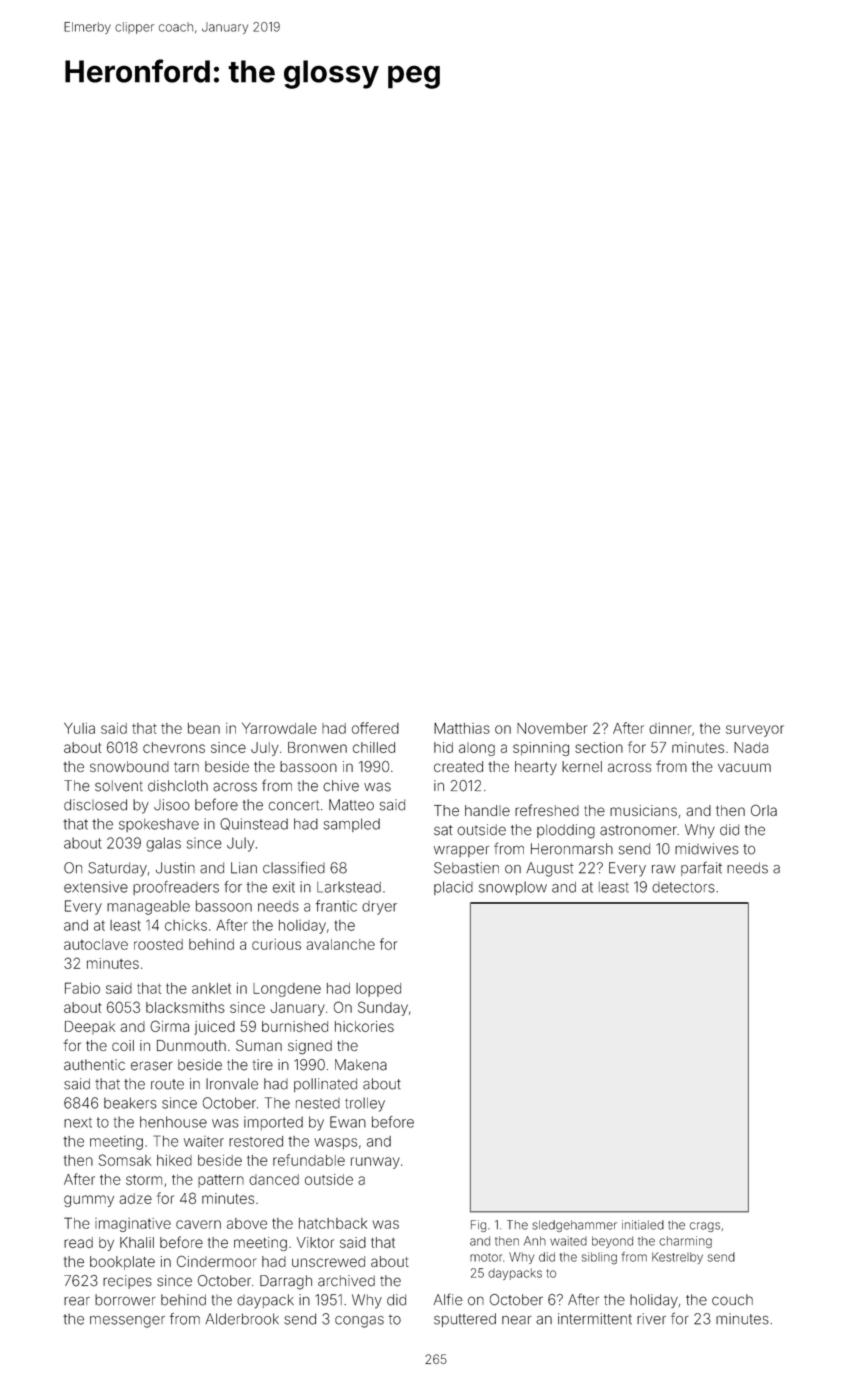 The image size is (849, 1400). I want to click on detectors, so click(683, 887).
